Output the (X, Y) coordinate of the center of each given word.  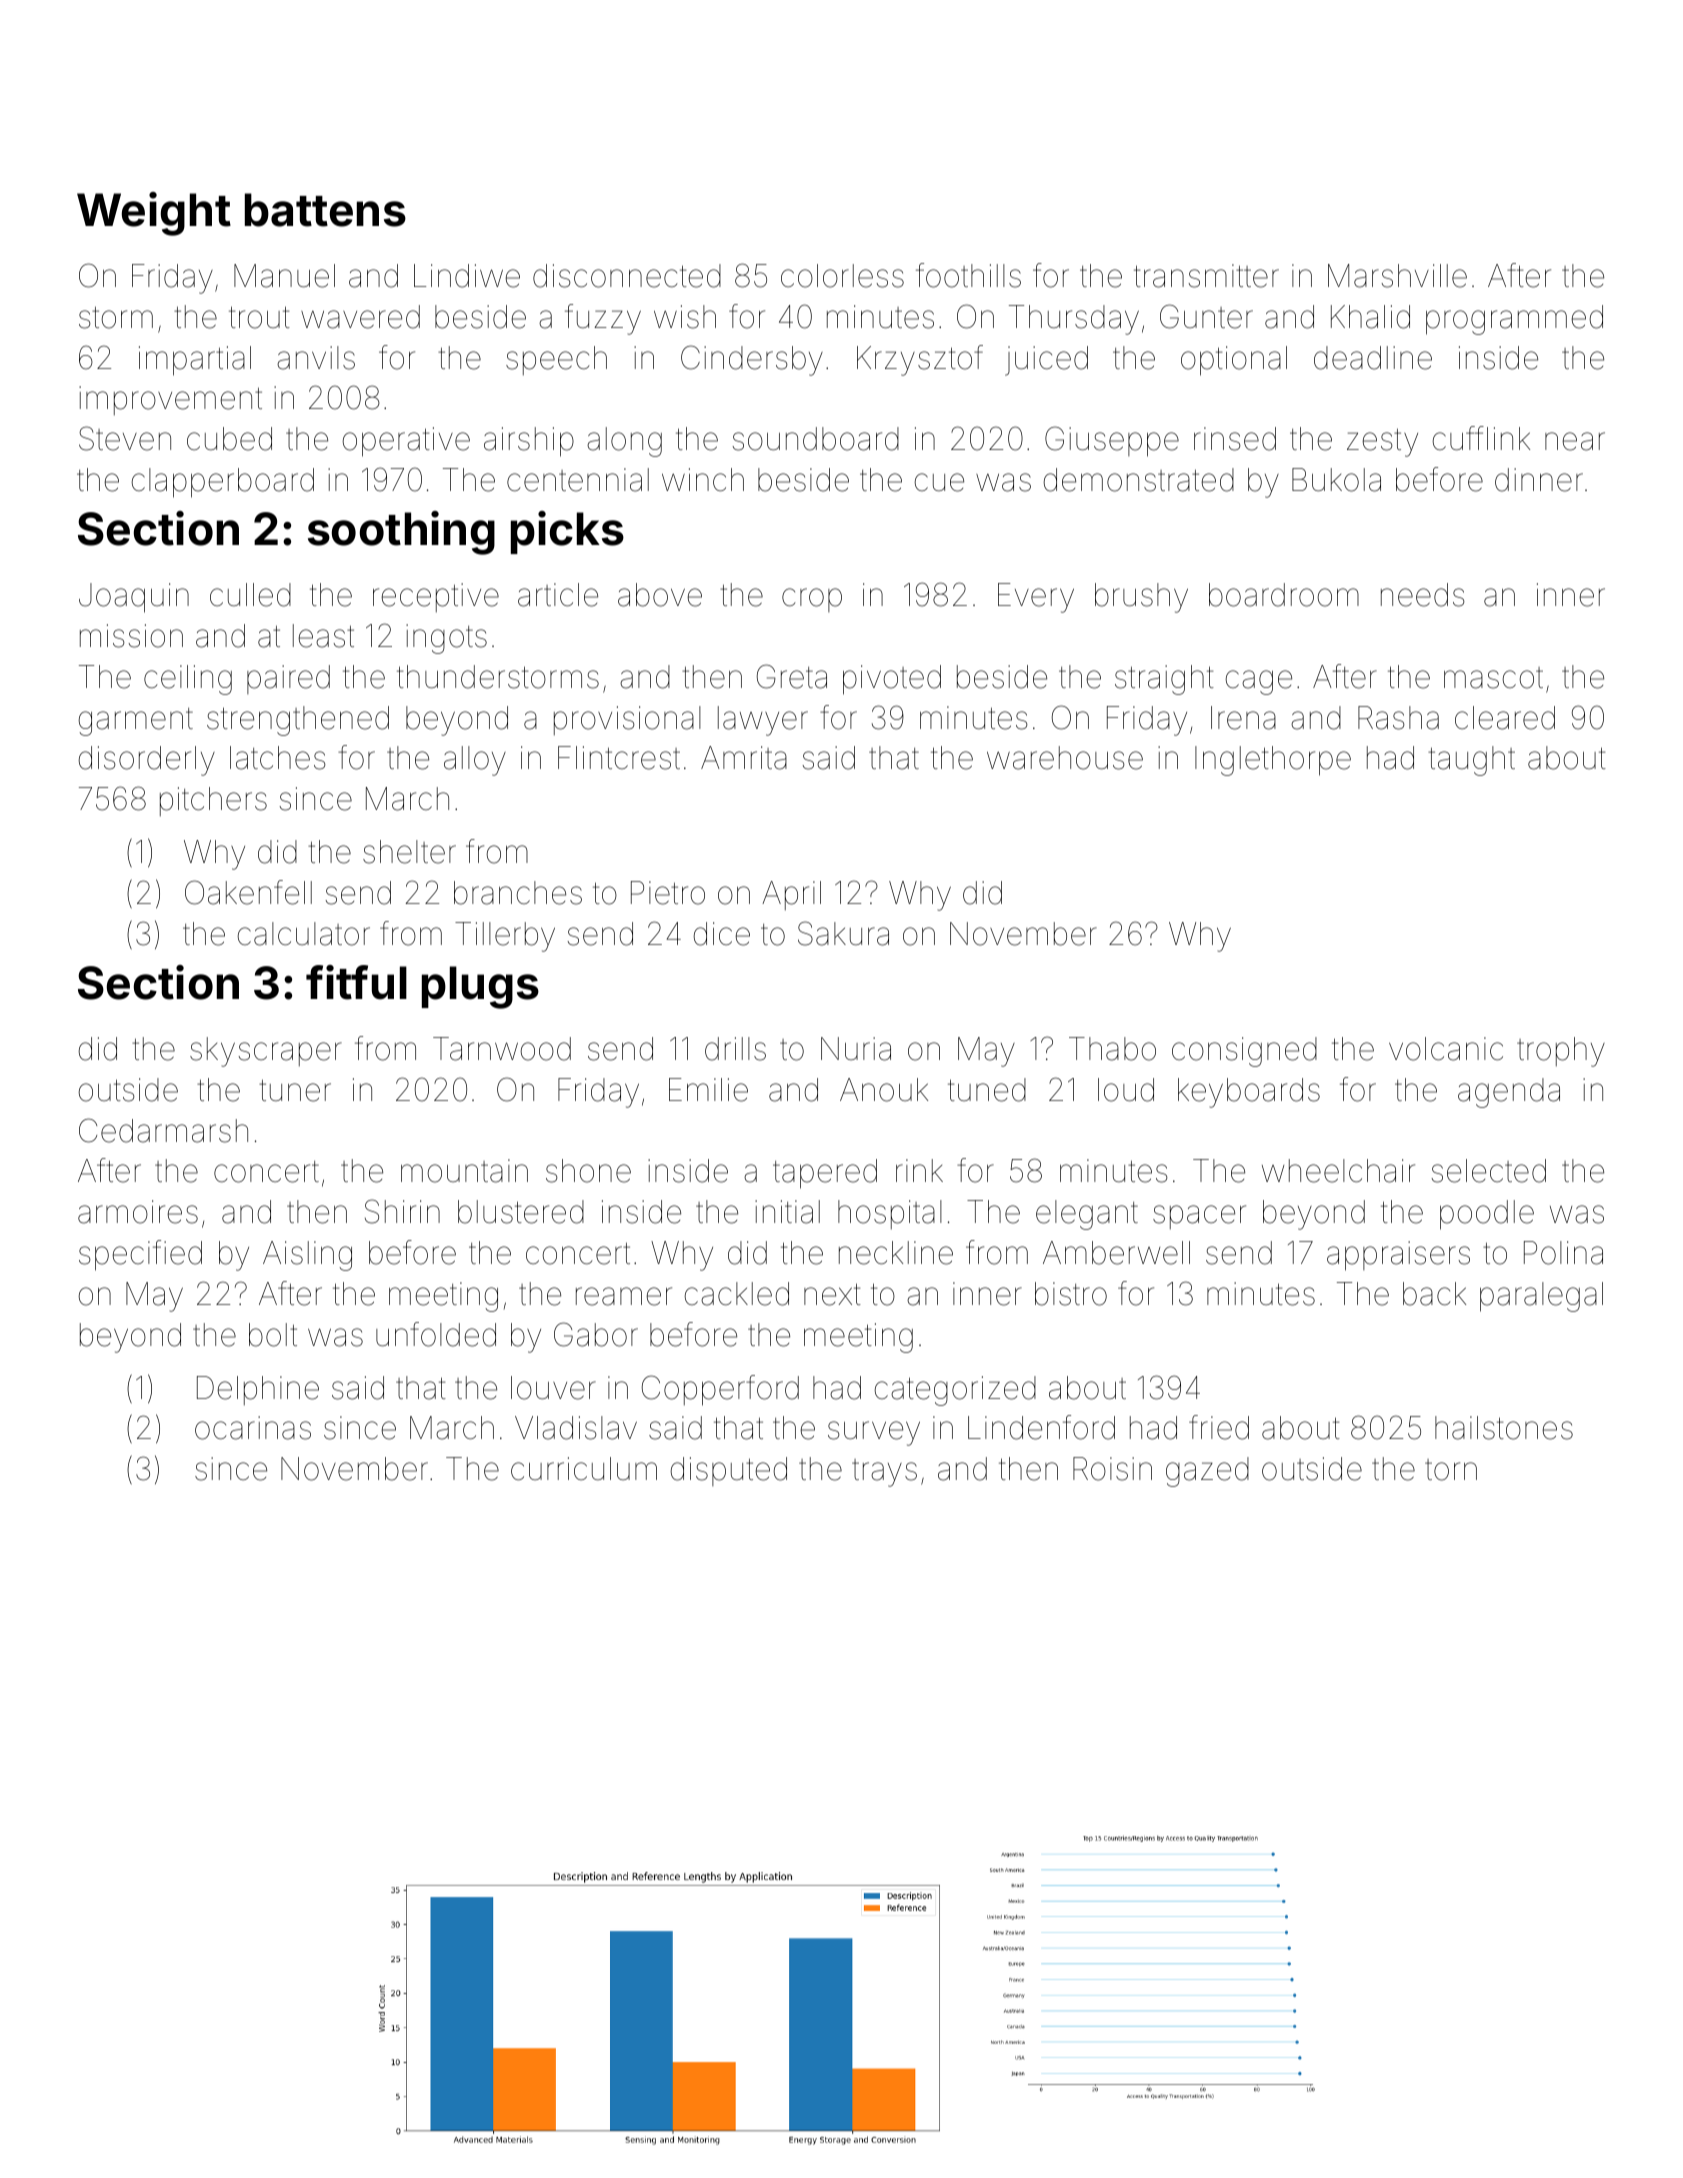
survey (874, 1433)
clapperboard (223, 483)
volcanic (1446, 1049)
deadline (1373, 358)
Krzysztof (920, 360)
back (1434, 1294)
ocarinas (253, 1428)
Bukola (1336, 480)
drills (735, 1049)
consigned (1244, 1052)
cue (939, 482)
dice (722, 934)
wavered (360, 317)
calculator (304, 934)
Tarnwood (502, 1049)
